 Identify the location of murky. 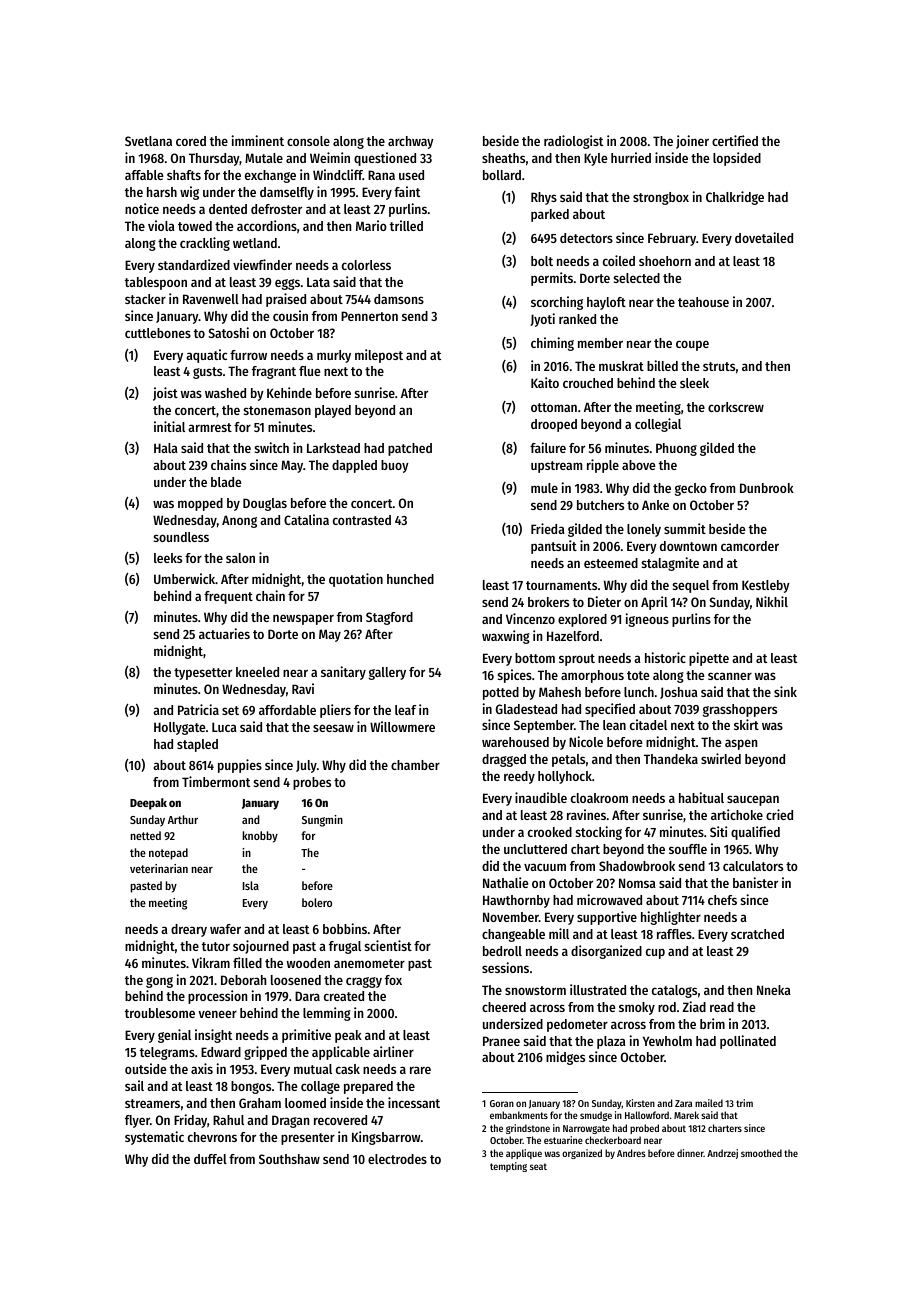
(334, 356).
